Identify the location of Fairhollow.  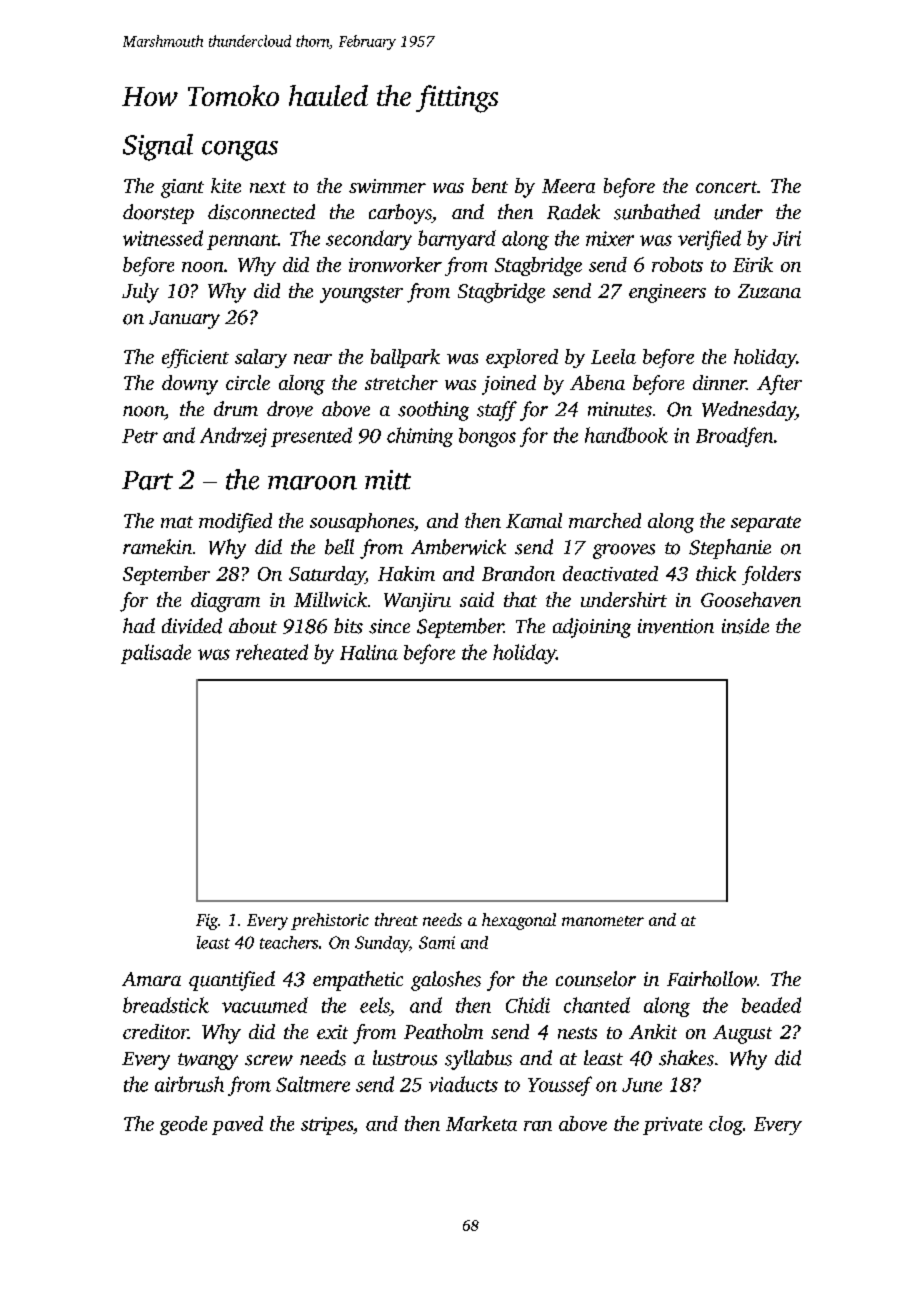
(712, 979).
